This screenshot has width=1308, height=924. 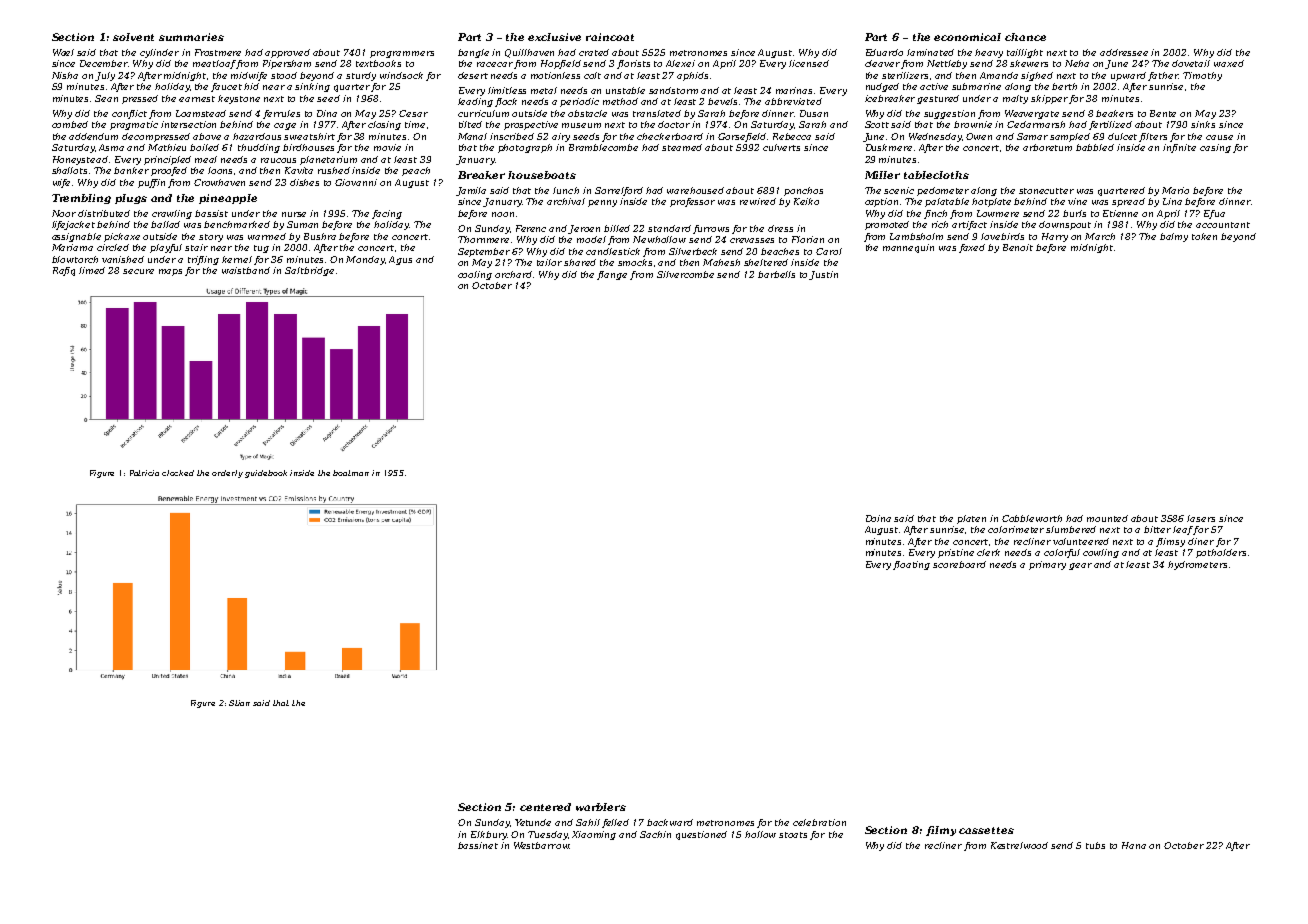 I want to click on bassinet, so click(x=478, y=845).
